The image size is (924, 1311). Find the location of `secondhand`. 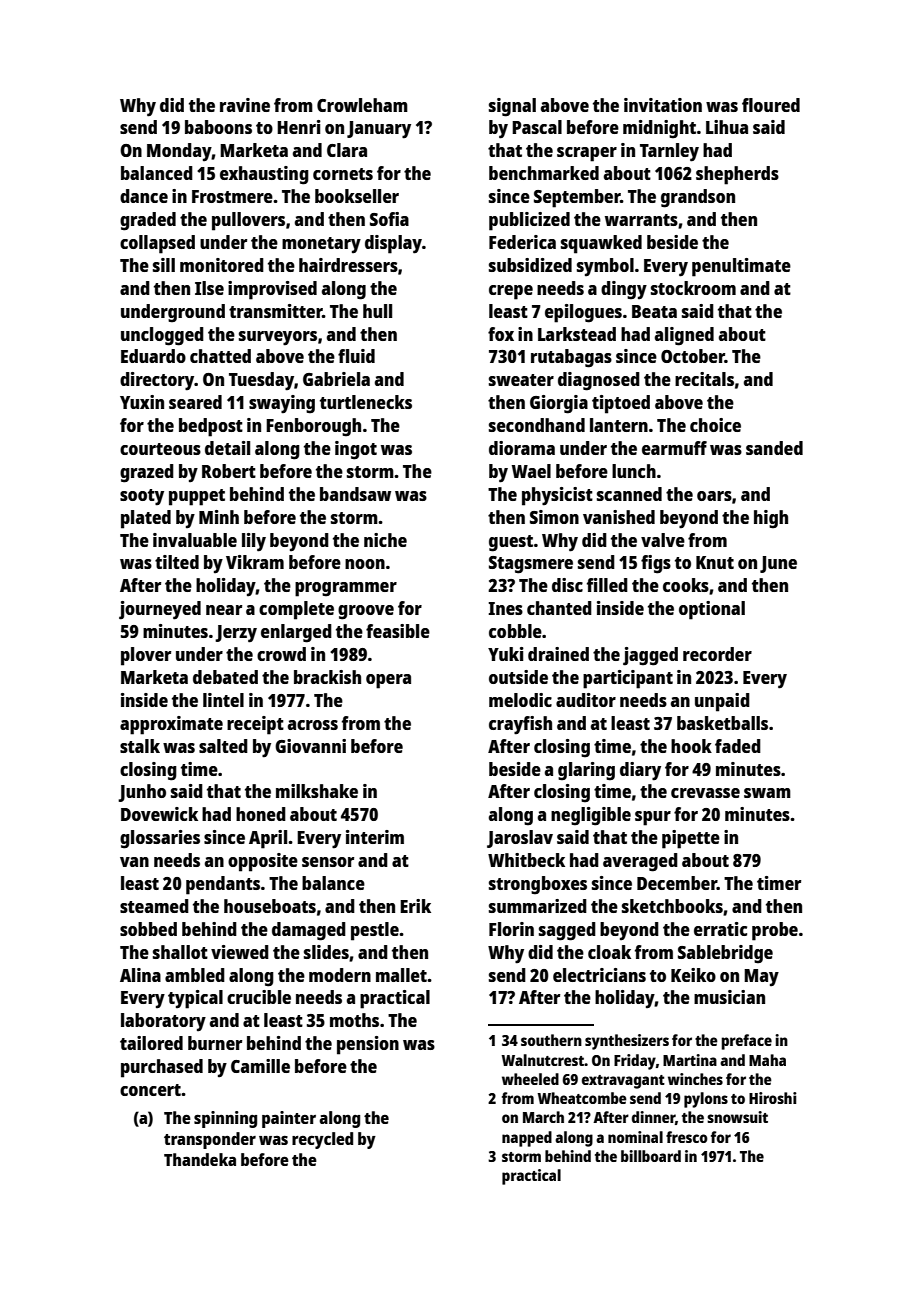

secondhand is located at coordinates (537, 425).
